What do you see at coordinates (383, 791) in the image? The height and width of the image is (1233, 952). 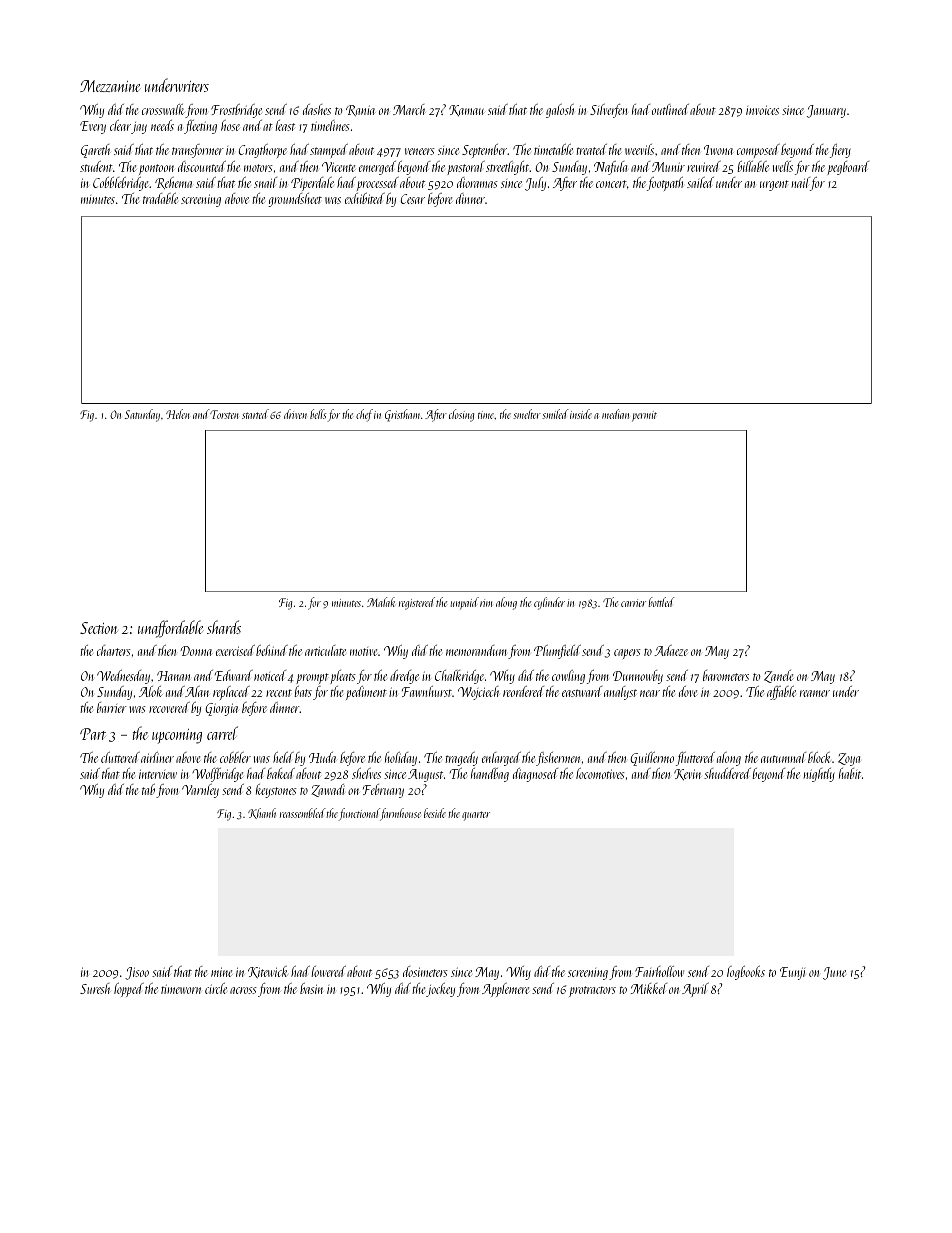 I see `February` at bounding box center [383, 791].
